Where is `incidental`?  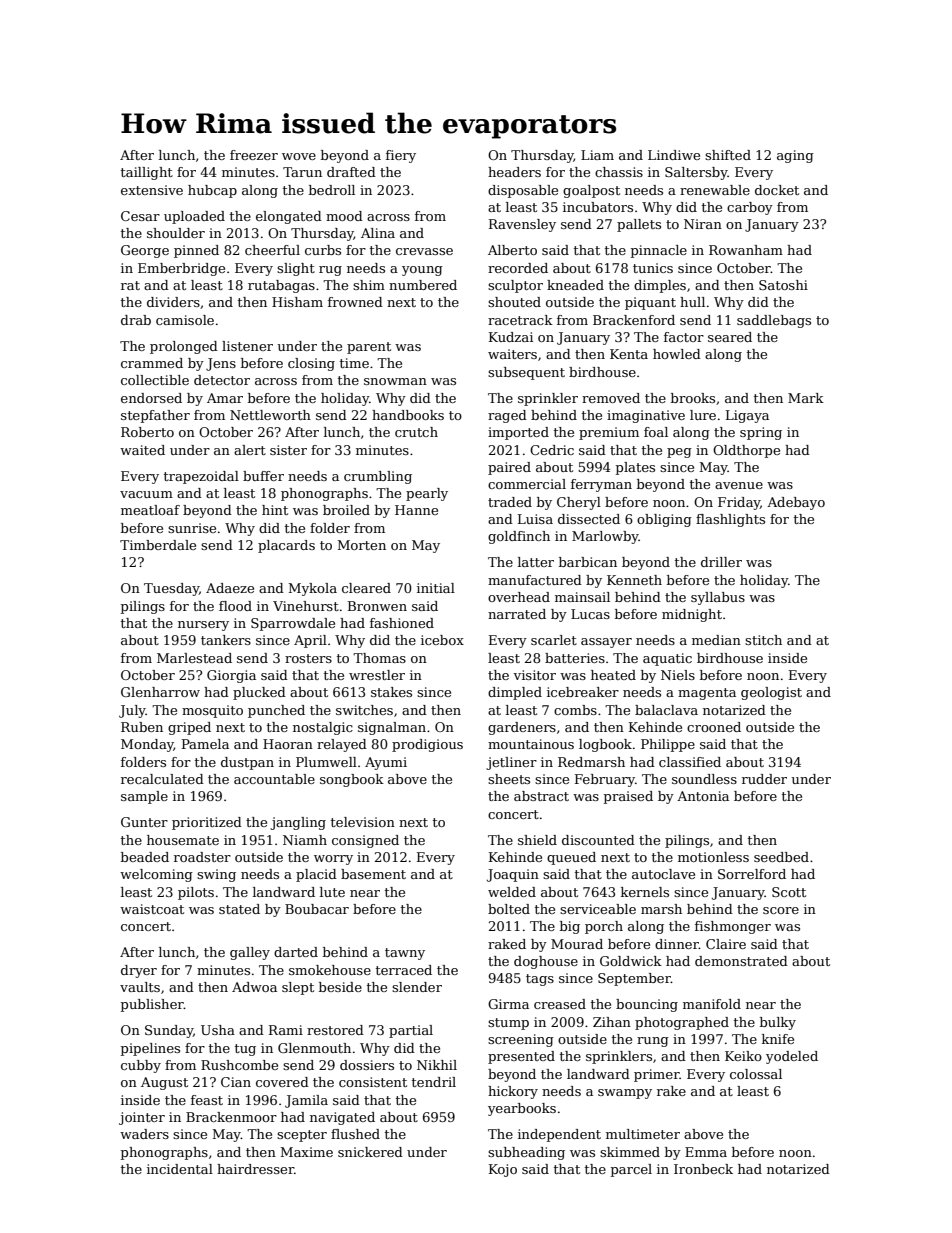
incidental is located at coordinates (180, 1169).
